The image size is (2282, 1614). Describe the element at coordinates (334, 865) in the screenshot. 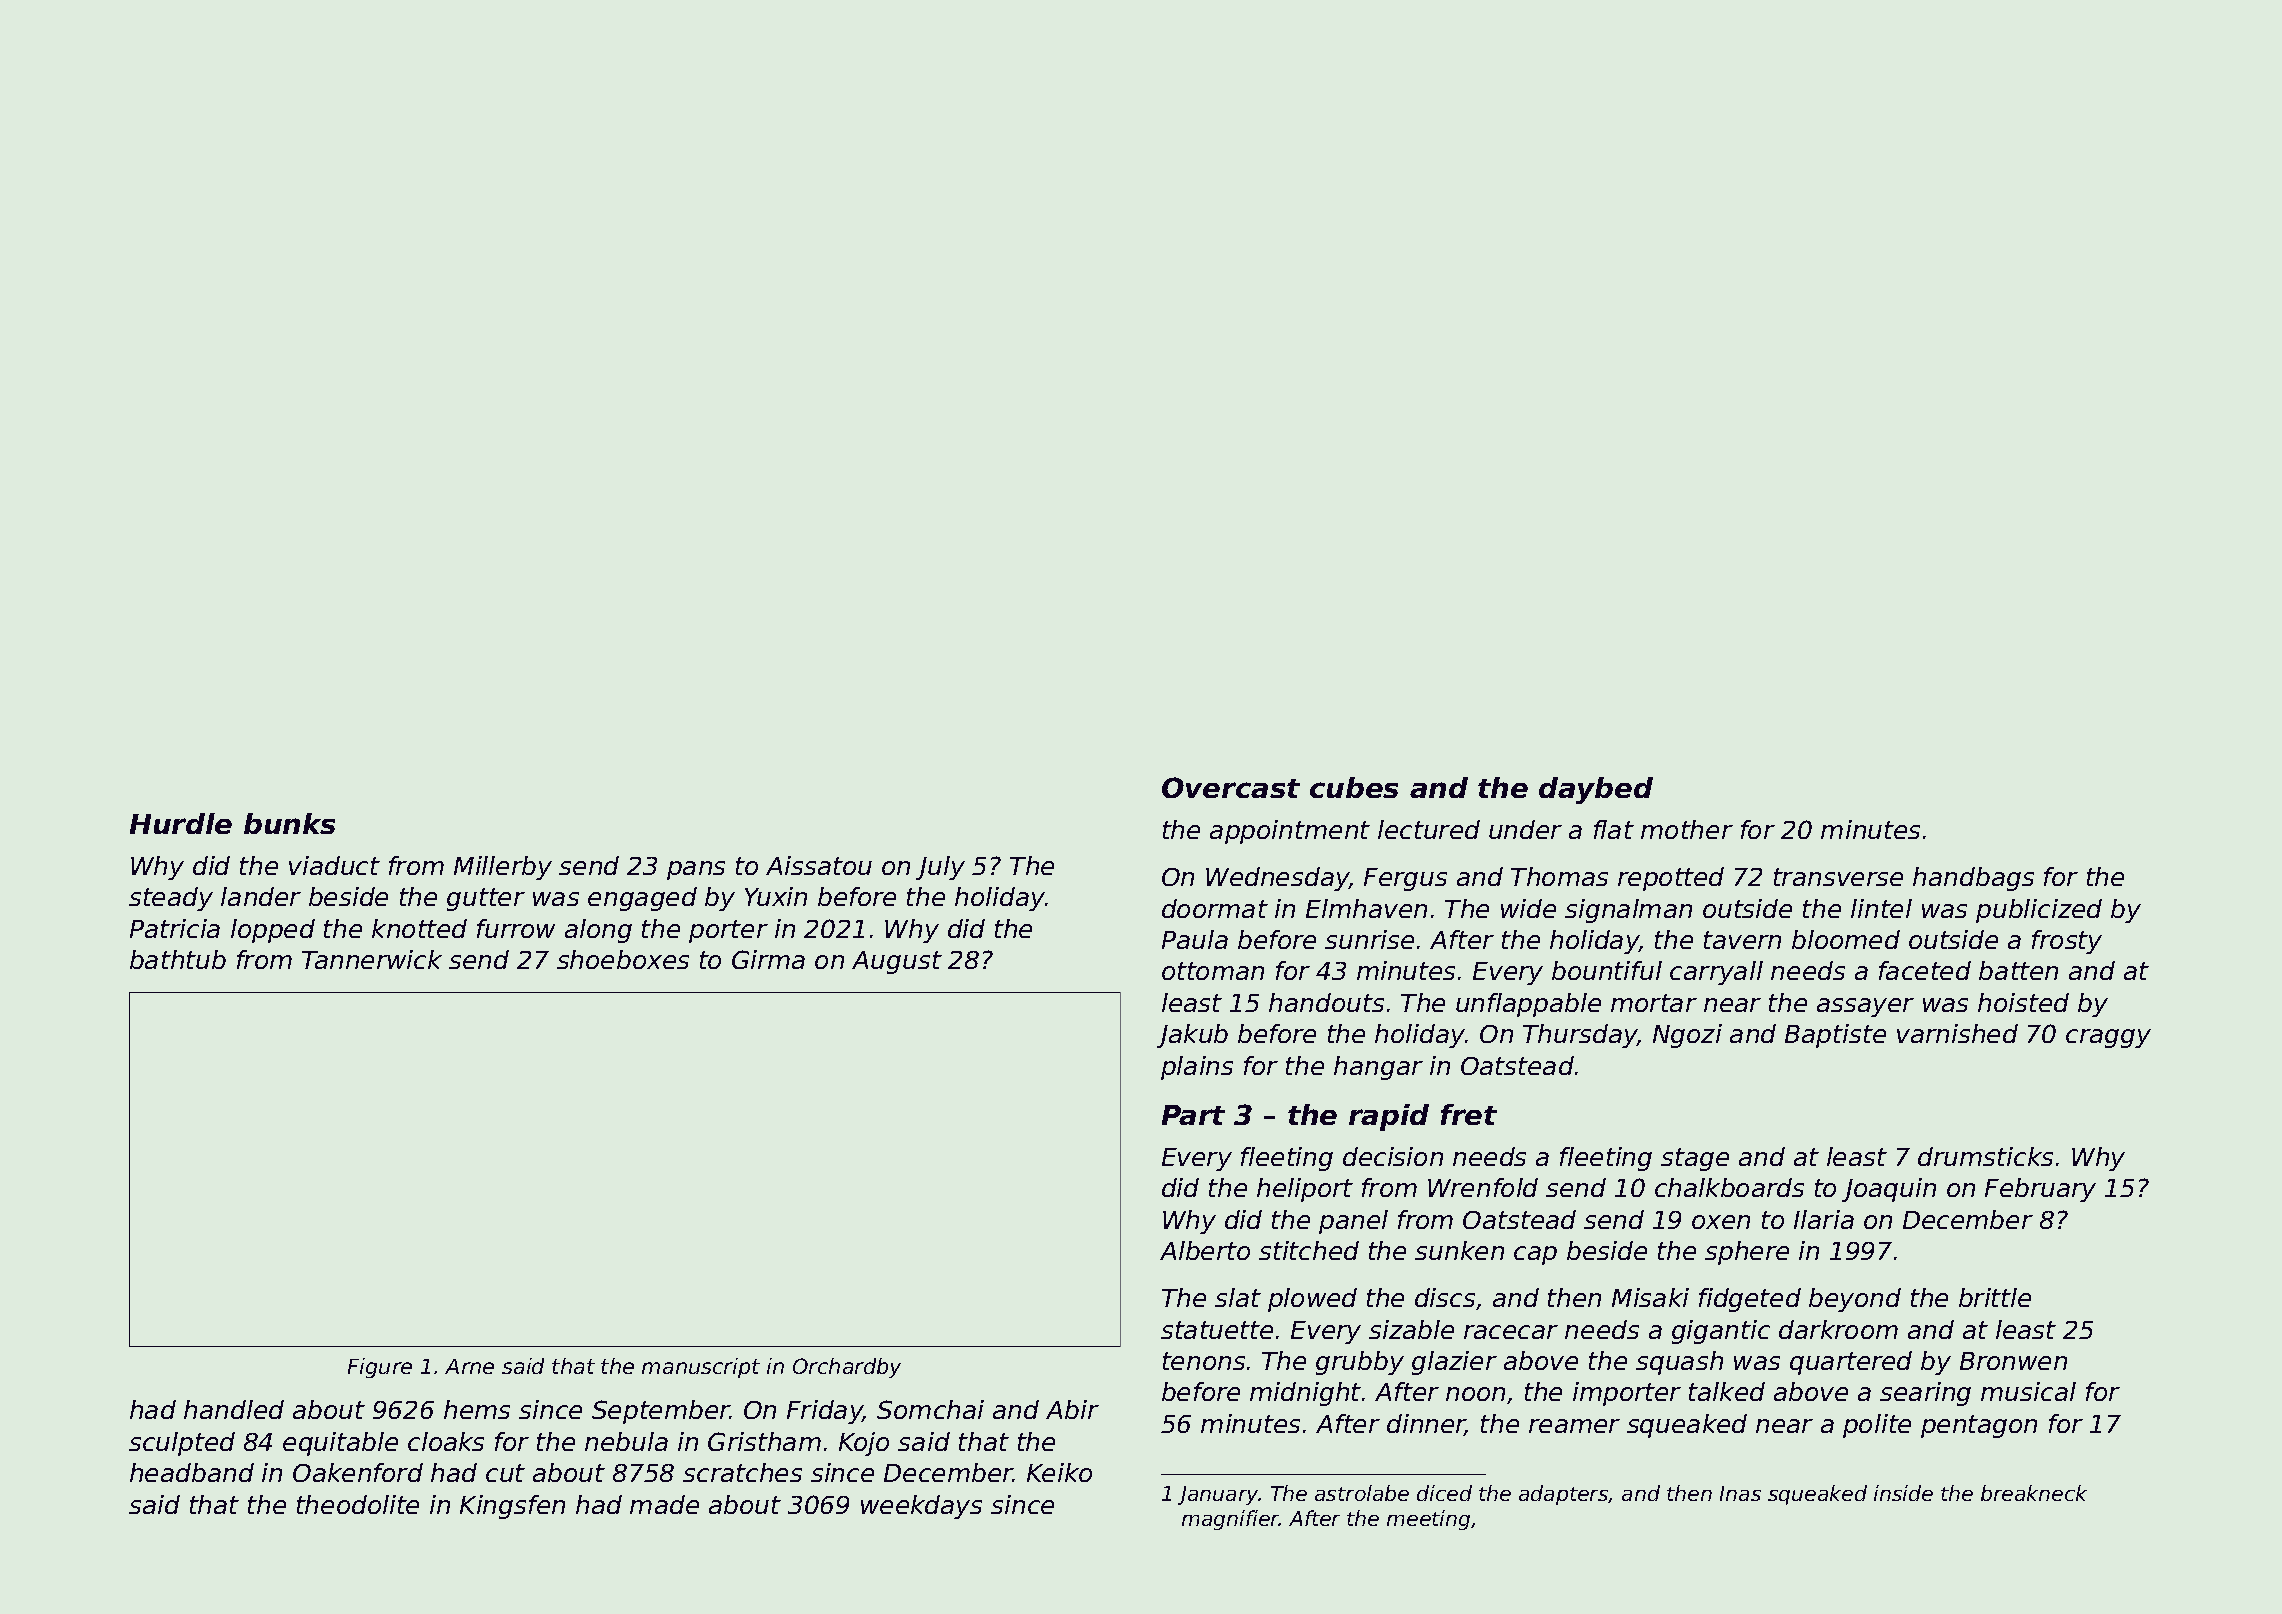

I see `viaduct` at that location.
